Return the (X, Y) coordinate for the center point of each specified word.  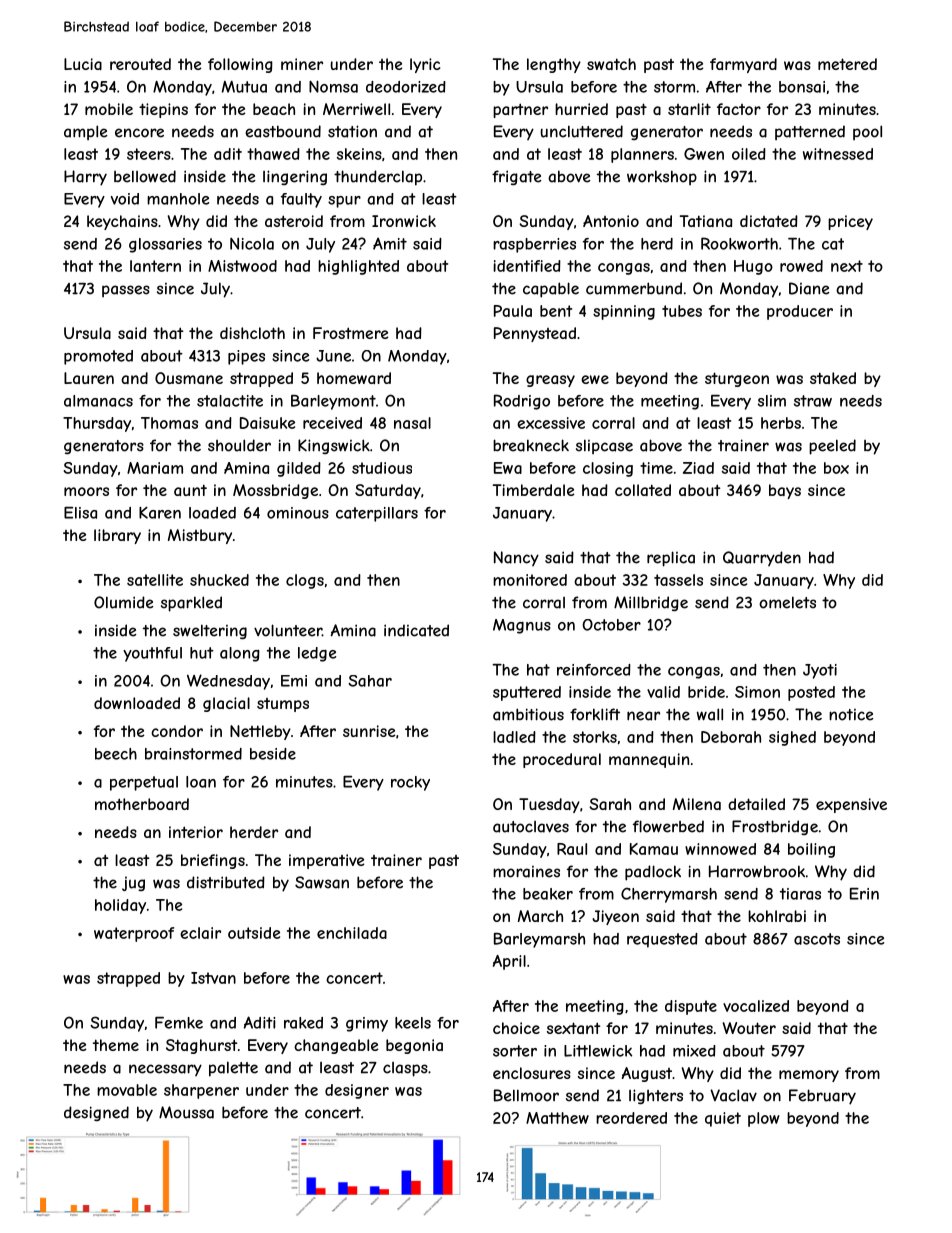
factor (739, 109)
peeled (832, 447)
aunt (190, 490)
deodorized (406, 87)
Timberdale (534, 490)
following (240, 65)
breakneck (531, 445)
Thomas (169, 423)
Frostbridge (775, 827)
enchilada (352, 933)
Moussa (186, 1112)
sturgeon (737, 379)
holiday (120, 906)
